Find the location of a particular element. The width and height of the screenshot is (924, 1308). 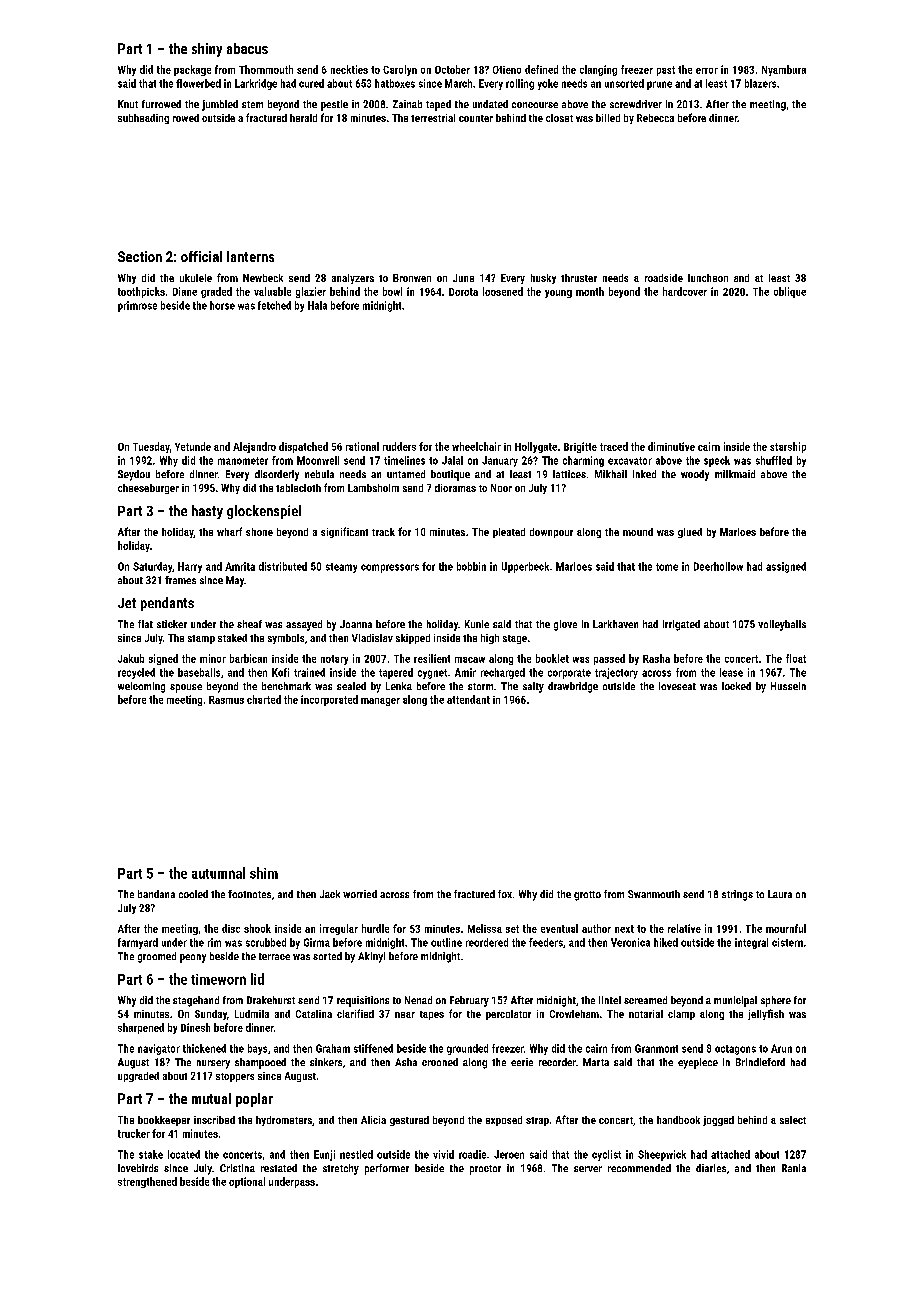

stretchy is located at coordinates (341, 1169).
